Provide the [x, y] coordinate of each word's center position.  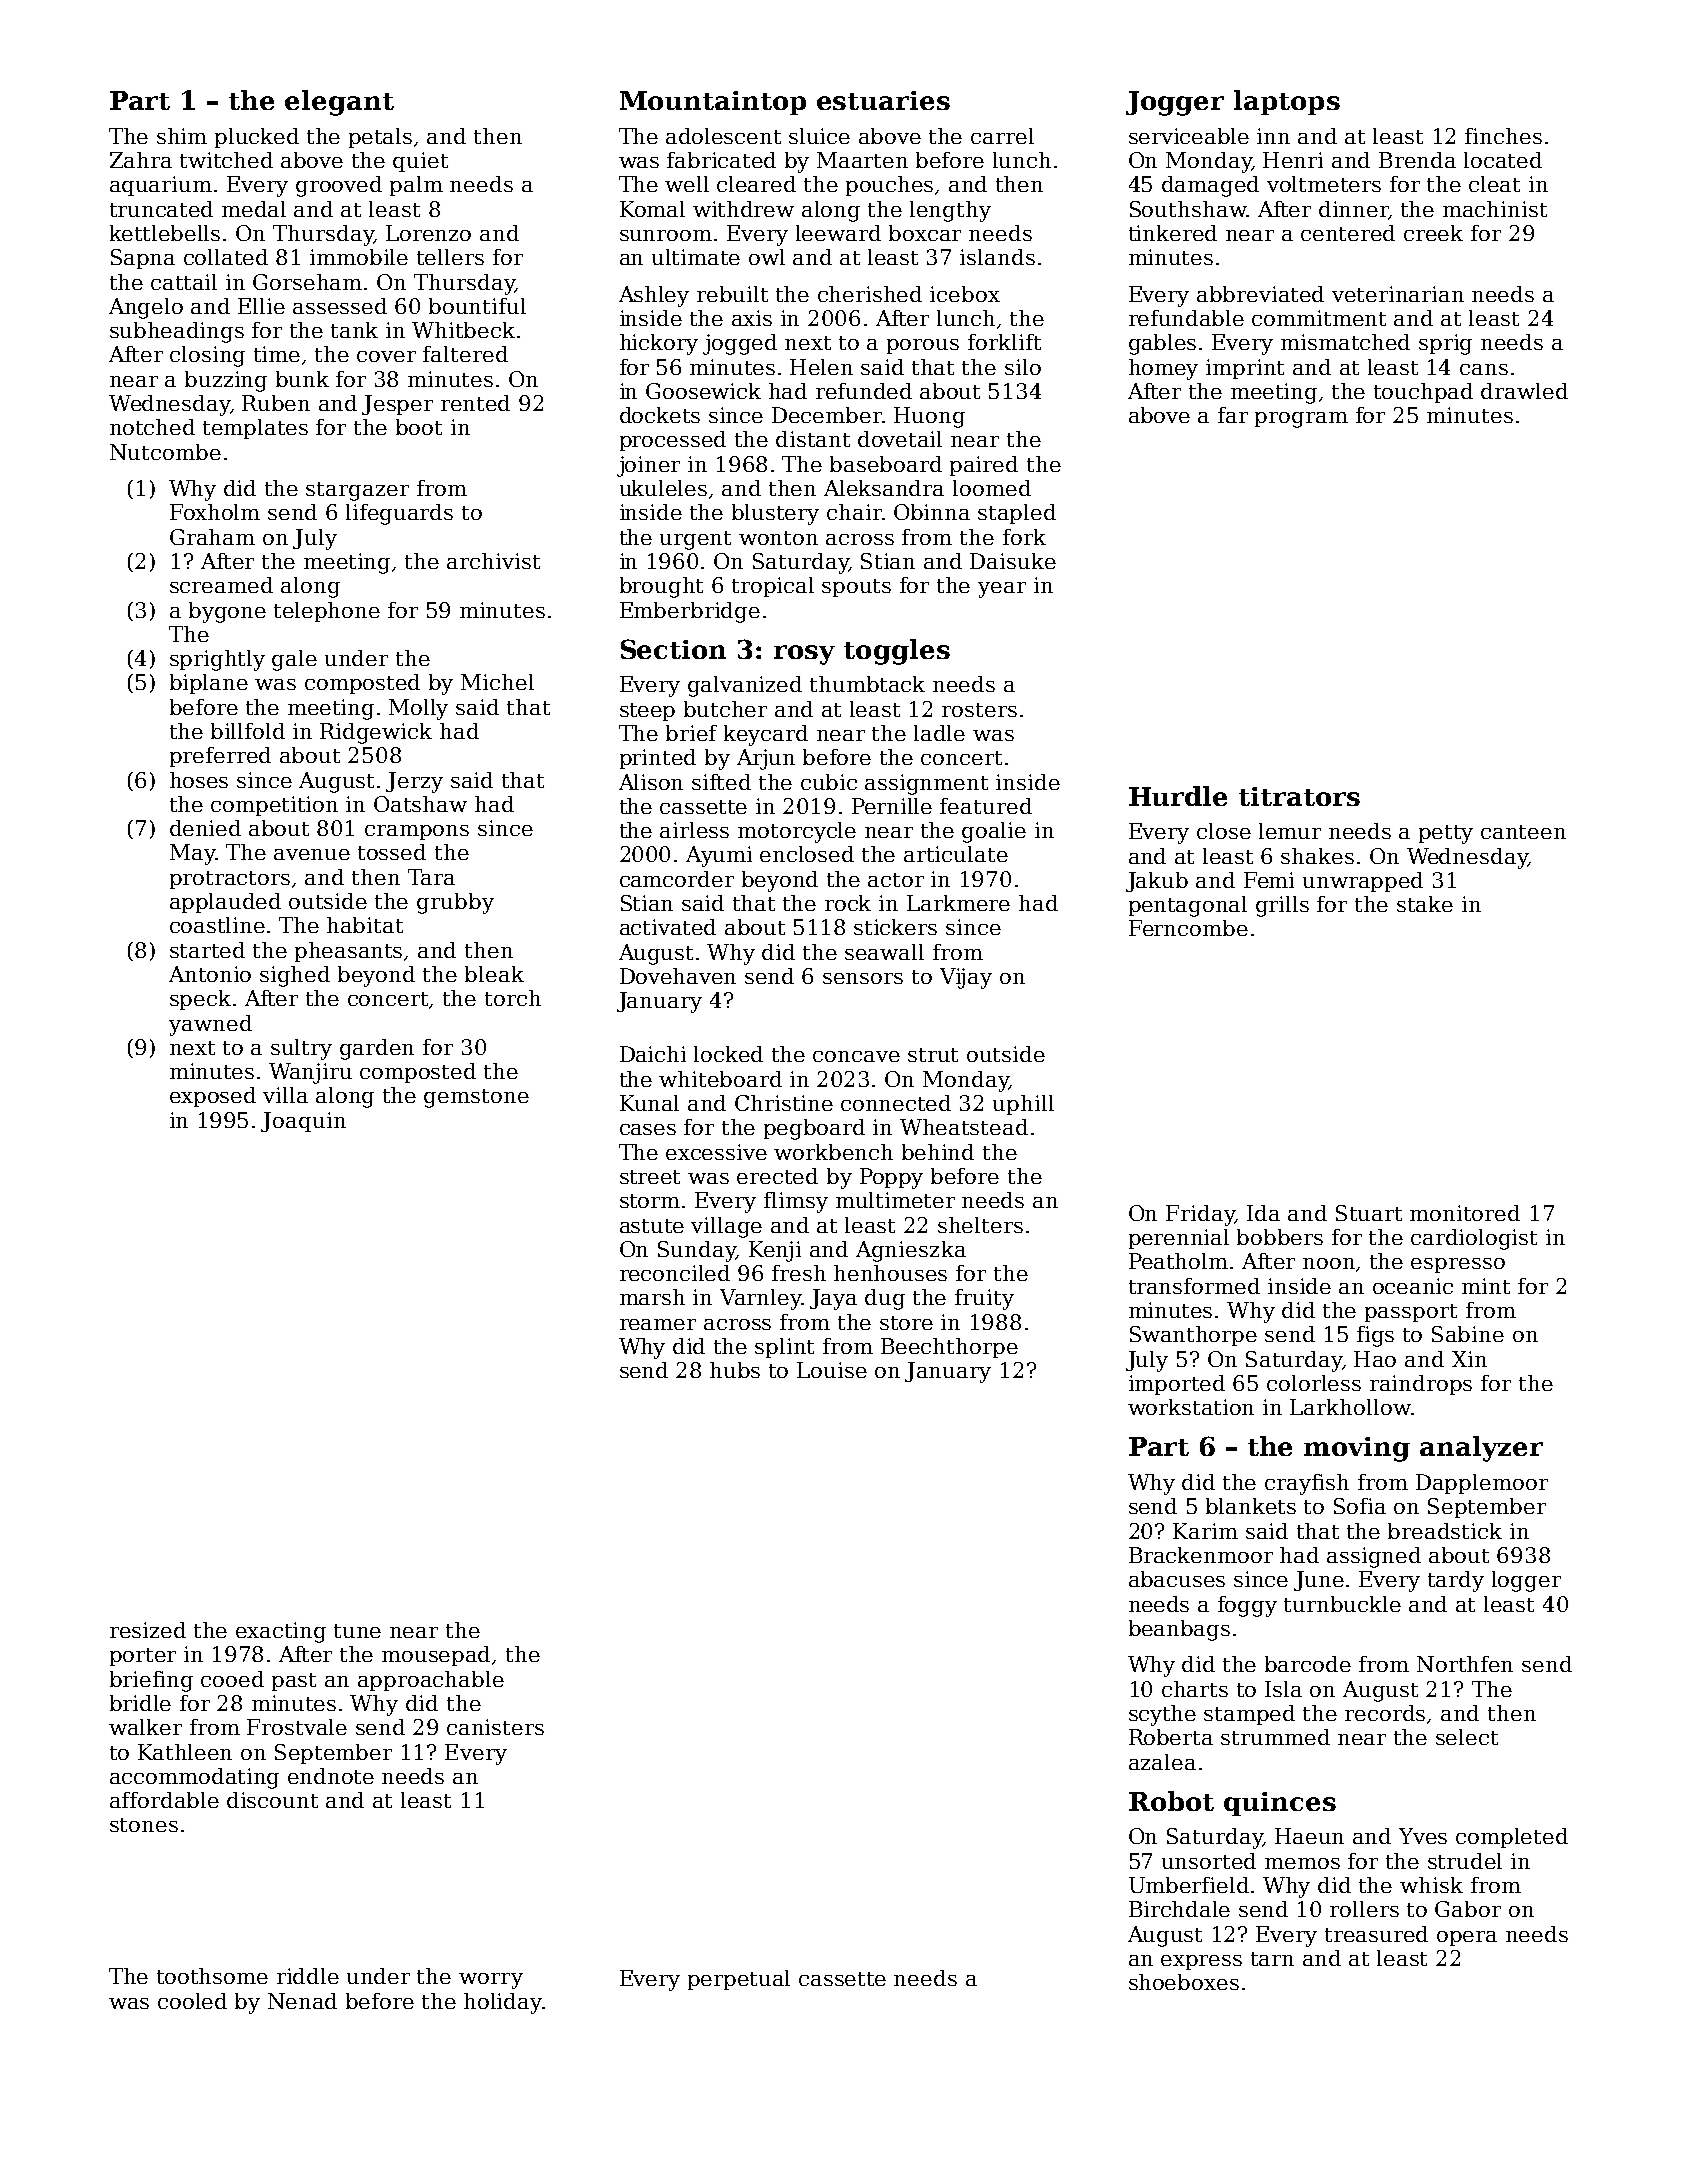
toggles [897, 652]
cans [1484, 369]
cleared [756, 184]
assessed [340, 306]
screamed [221, 585]
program [1301, 420]
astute [652, 1226]
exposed [213, 1097]
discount [272, 1800]
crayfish [1307, 1484]
